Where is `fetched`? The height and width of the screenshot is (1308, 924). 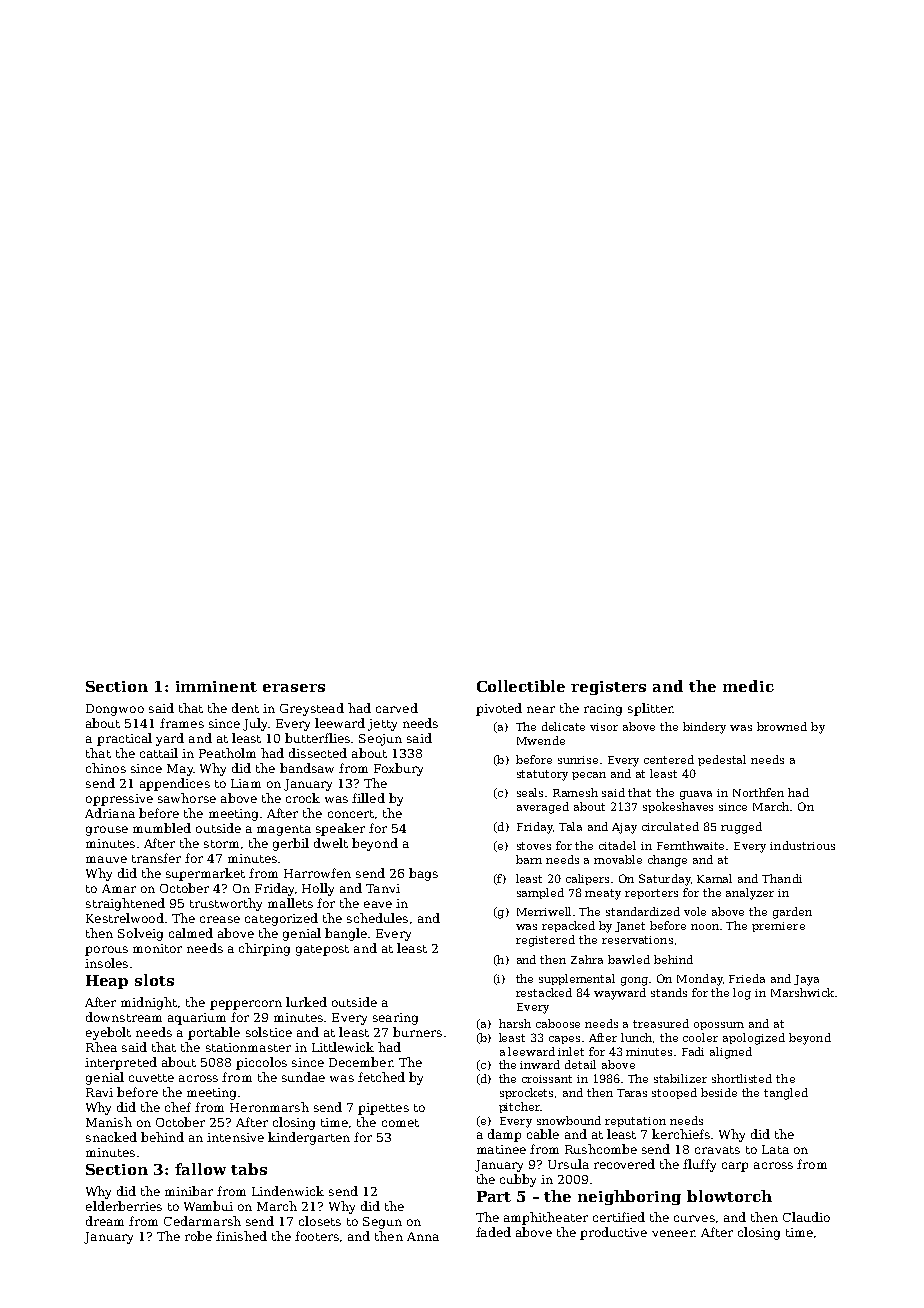
fetched is located at coordinates (381, 1077).
